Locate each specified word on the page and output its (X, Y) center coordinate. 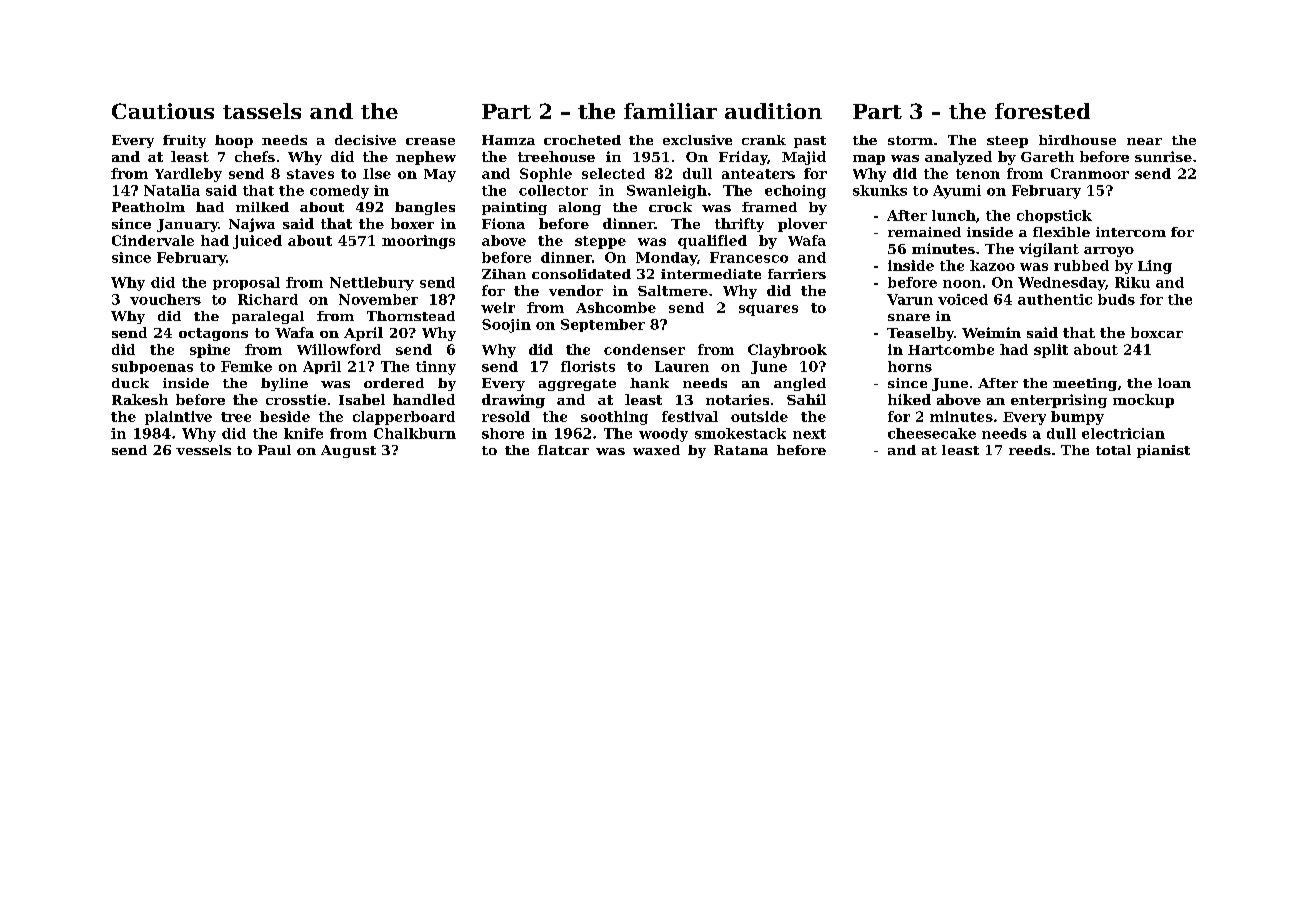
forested (1042, 111)
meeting (1085, 384)
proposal (246, 283)
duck (130, 383)
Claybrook (787, 351)
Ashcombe (616, 307)
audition (773, 111)
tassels (262, 111)
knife (303, 433)
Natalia (172, 190)
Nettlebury (372, 284)
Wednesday (1061, 284)
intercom (1131, 232)
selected (613, 173)
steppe (600, 242)
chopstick (1054, 216)
